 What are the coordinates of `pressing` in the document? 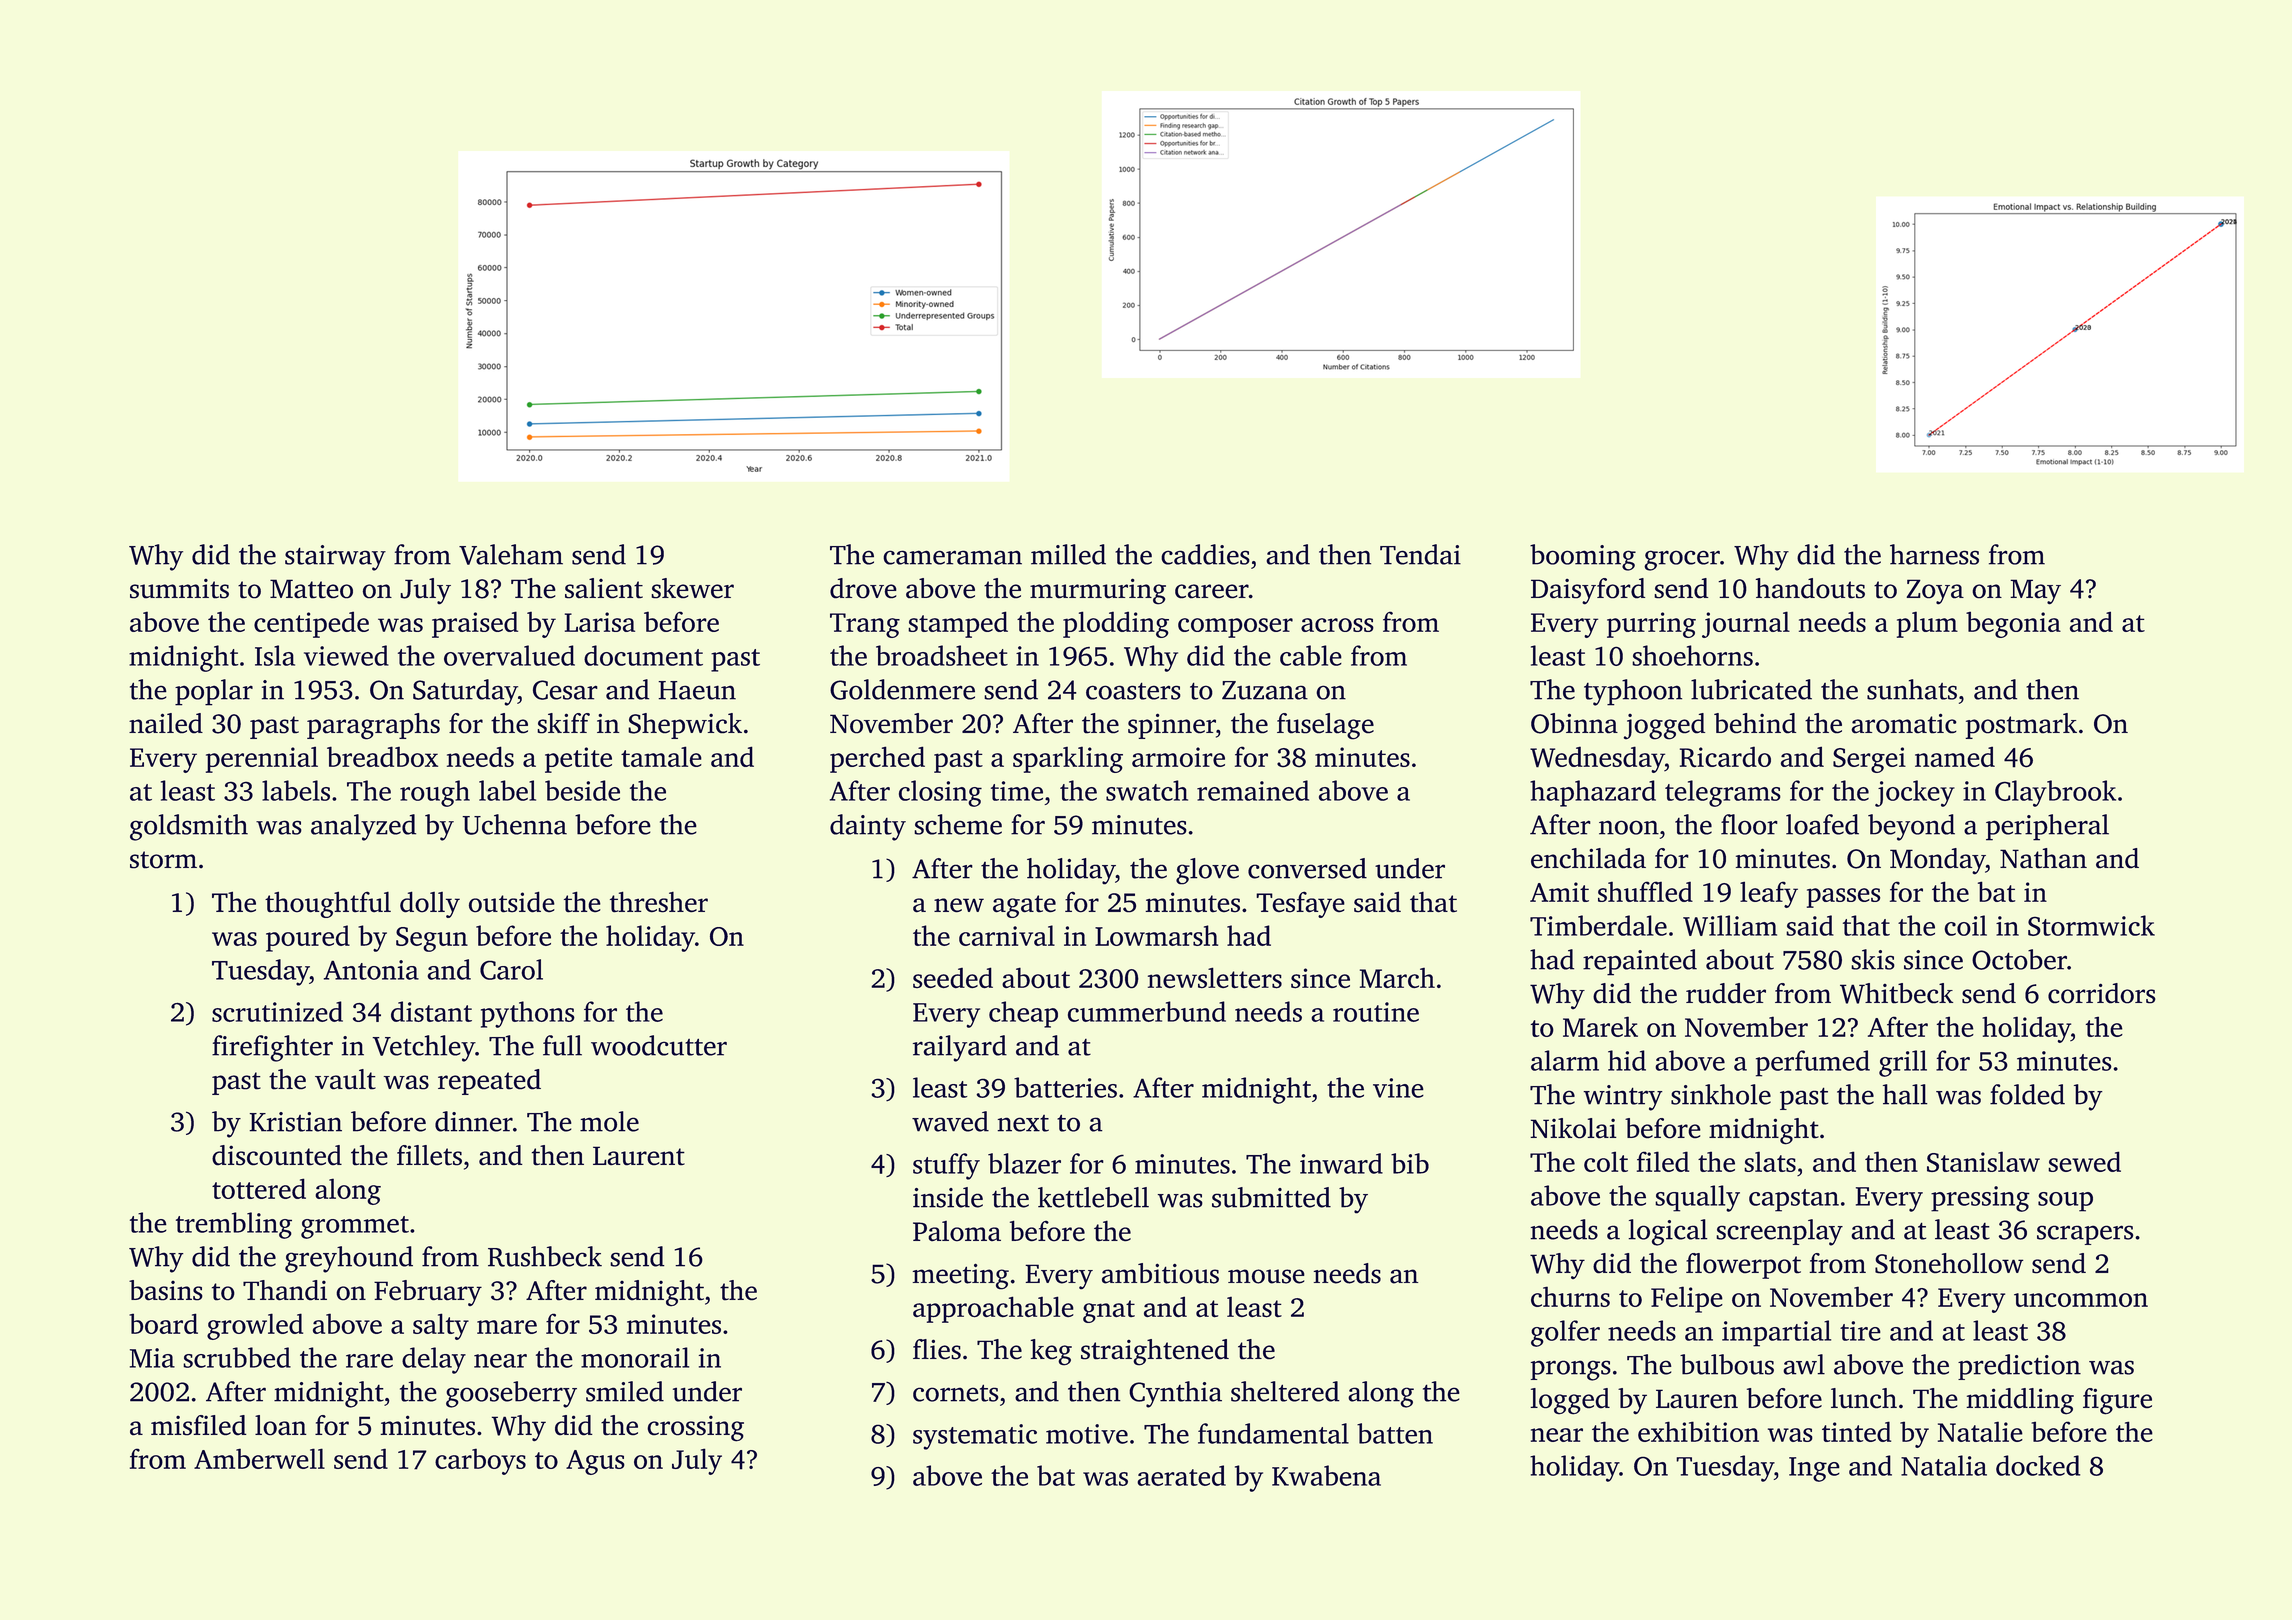 It's located at (1980, 1199).
